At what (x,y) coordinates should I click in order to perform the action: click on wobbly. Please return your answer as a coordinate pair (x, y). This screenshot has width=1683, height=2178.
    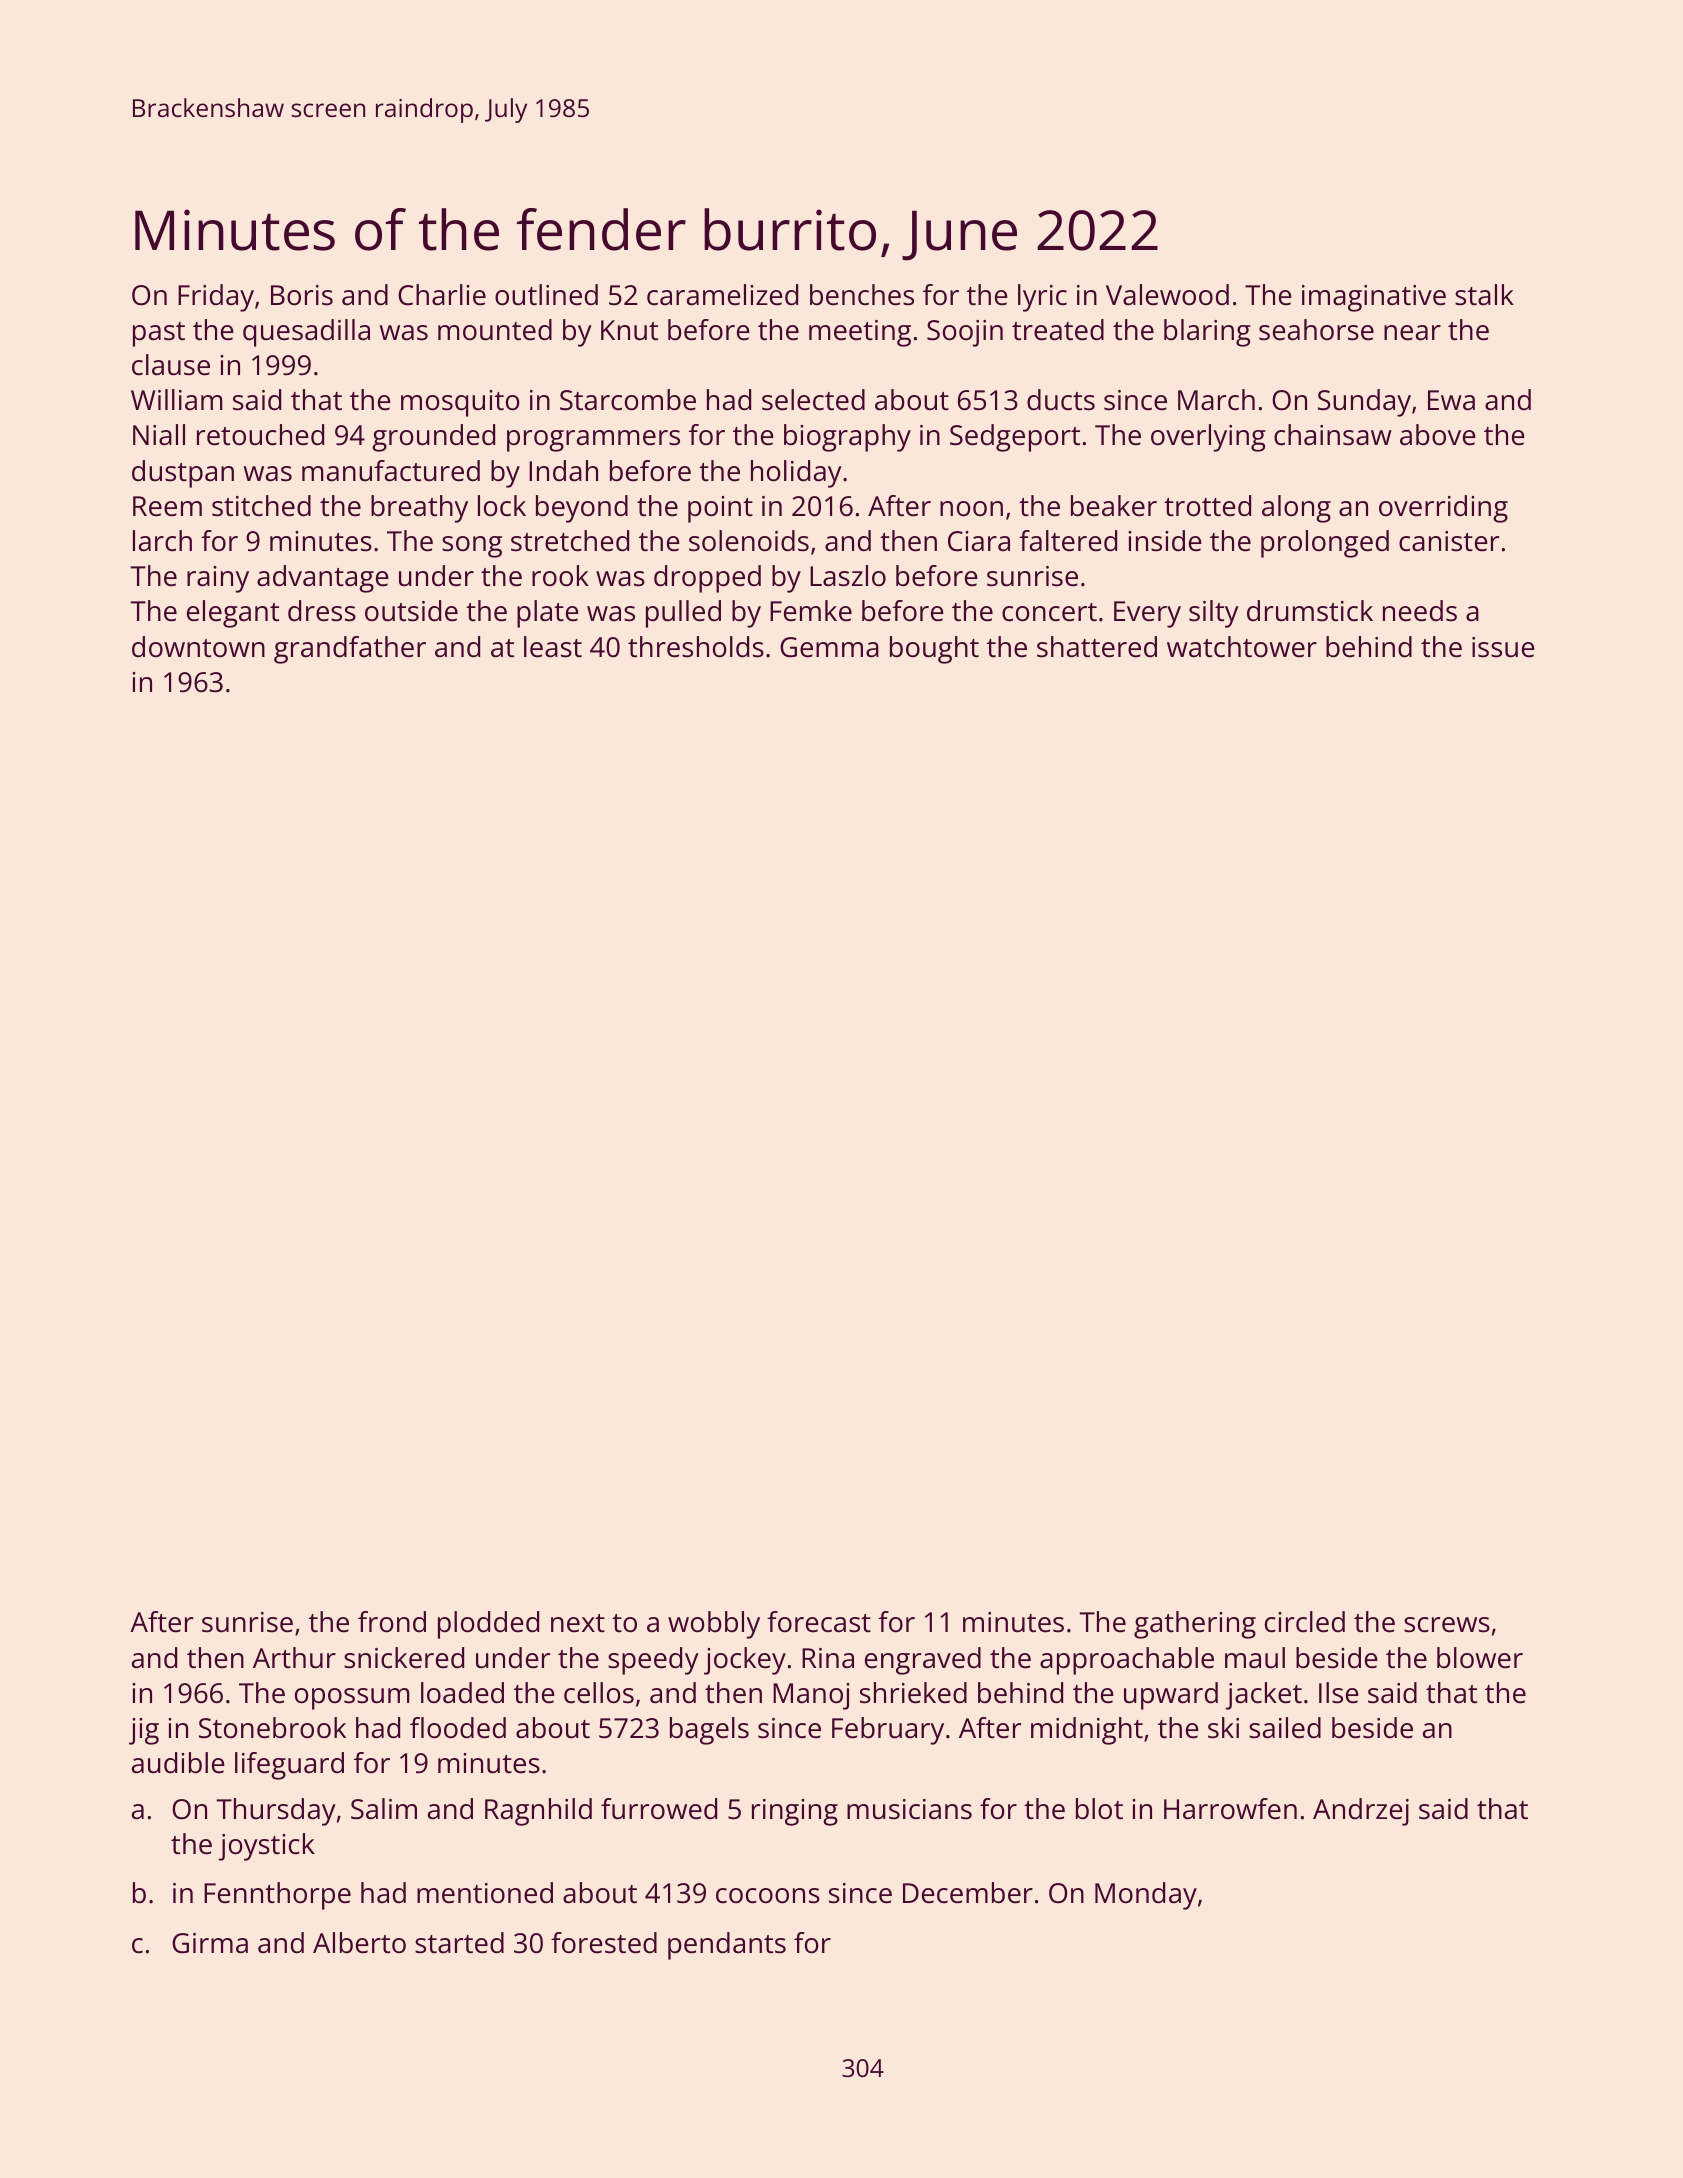
    Looking at the image, I should click on (714, 1625).
